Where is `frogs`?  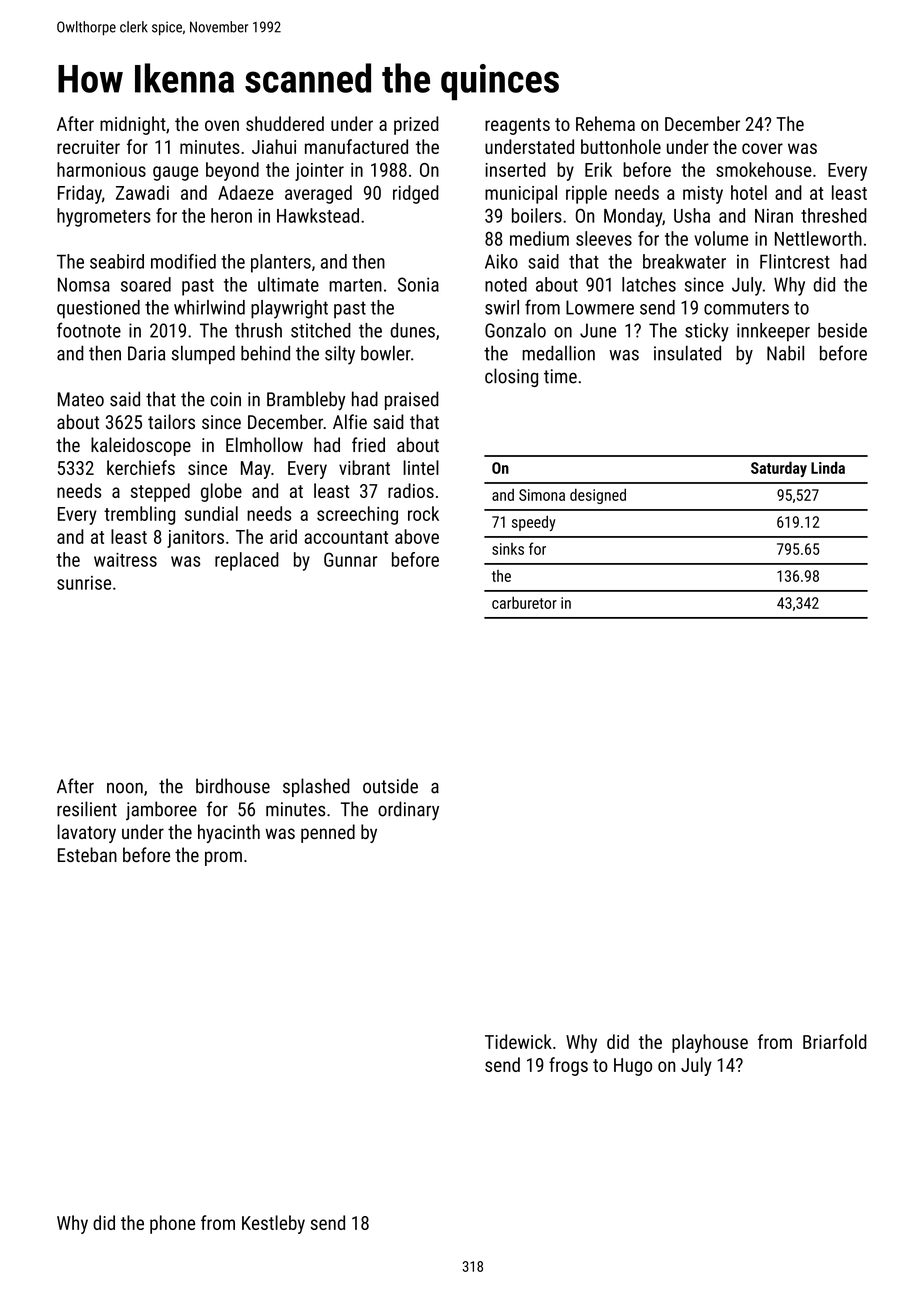 frogs is located at coordinates (568, 1066).
